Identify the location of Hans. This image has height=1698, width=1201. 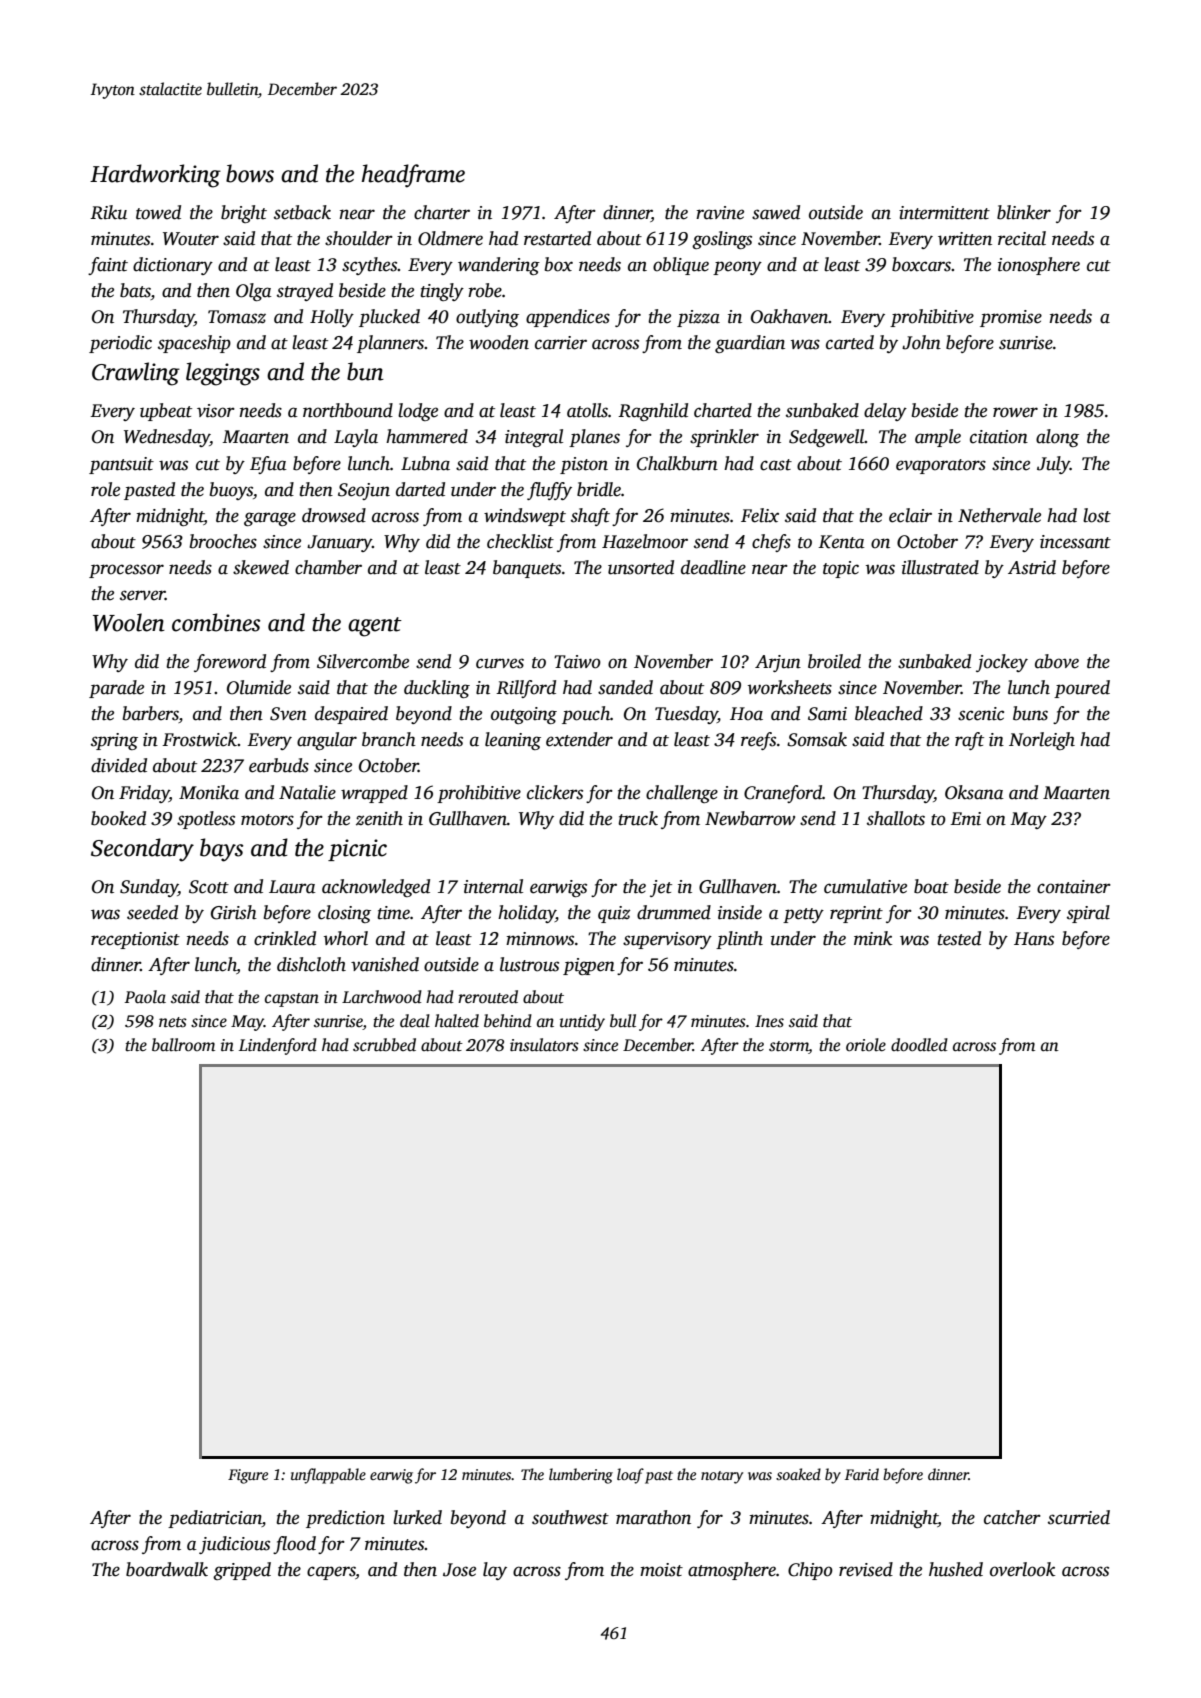
(1034, 939).
